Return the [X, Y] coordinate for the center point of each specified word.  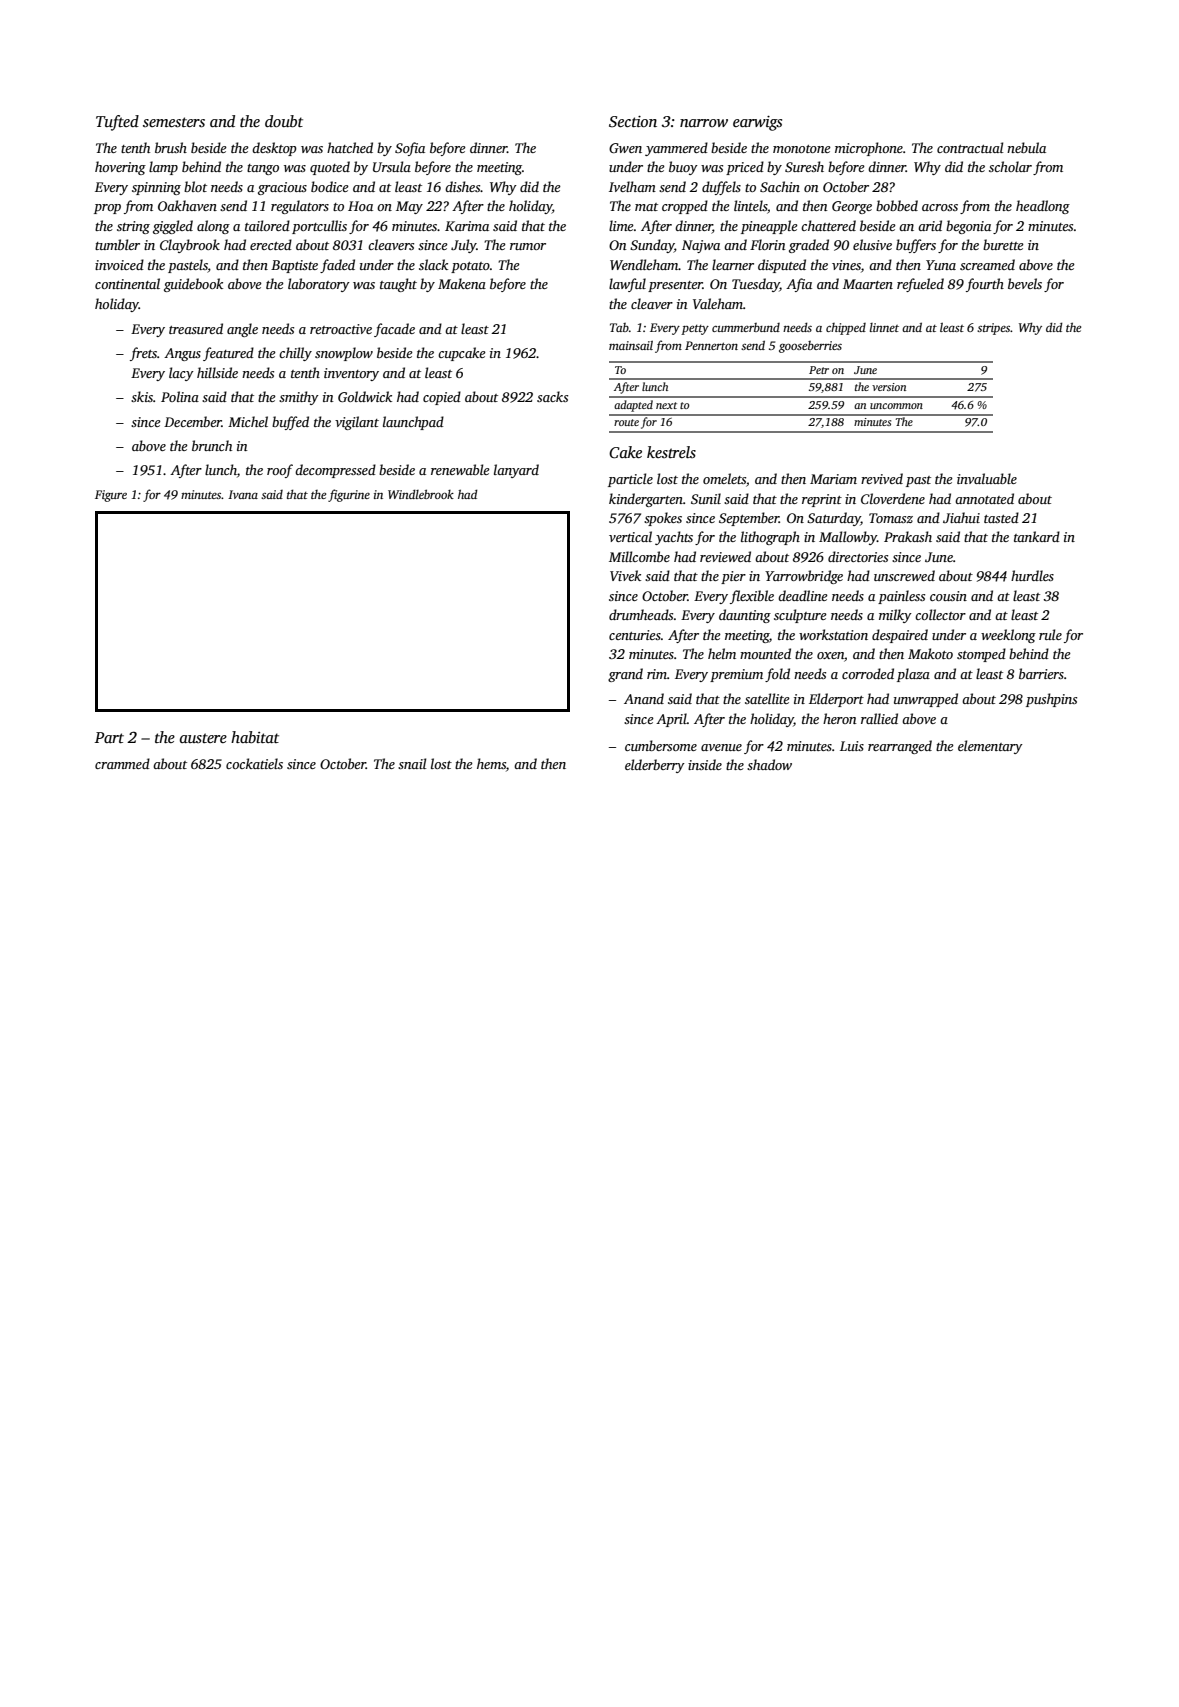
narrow [704, 123]
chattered [828, 225]
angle [242, 330]
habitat [255, 737]
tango [263, 169]
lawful [627, 285]
